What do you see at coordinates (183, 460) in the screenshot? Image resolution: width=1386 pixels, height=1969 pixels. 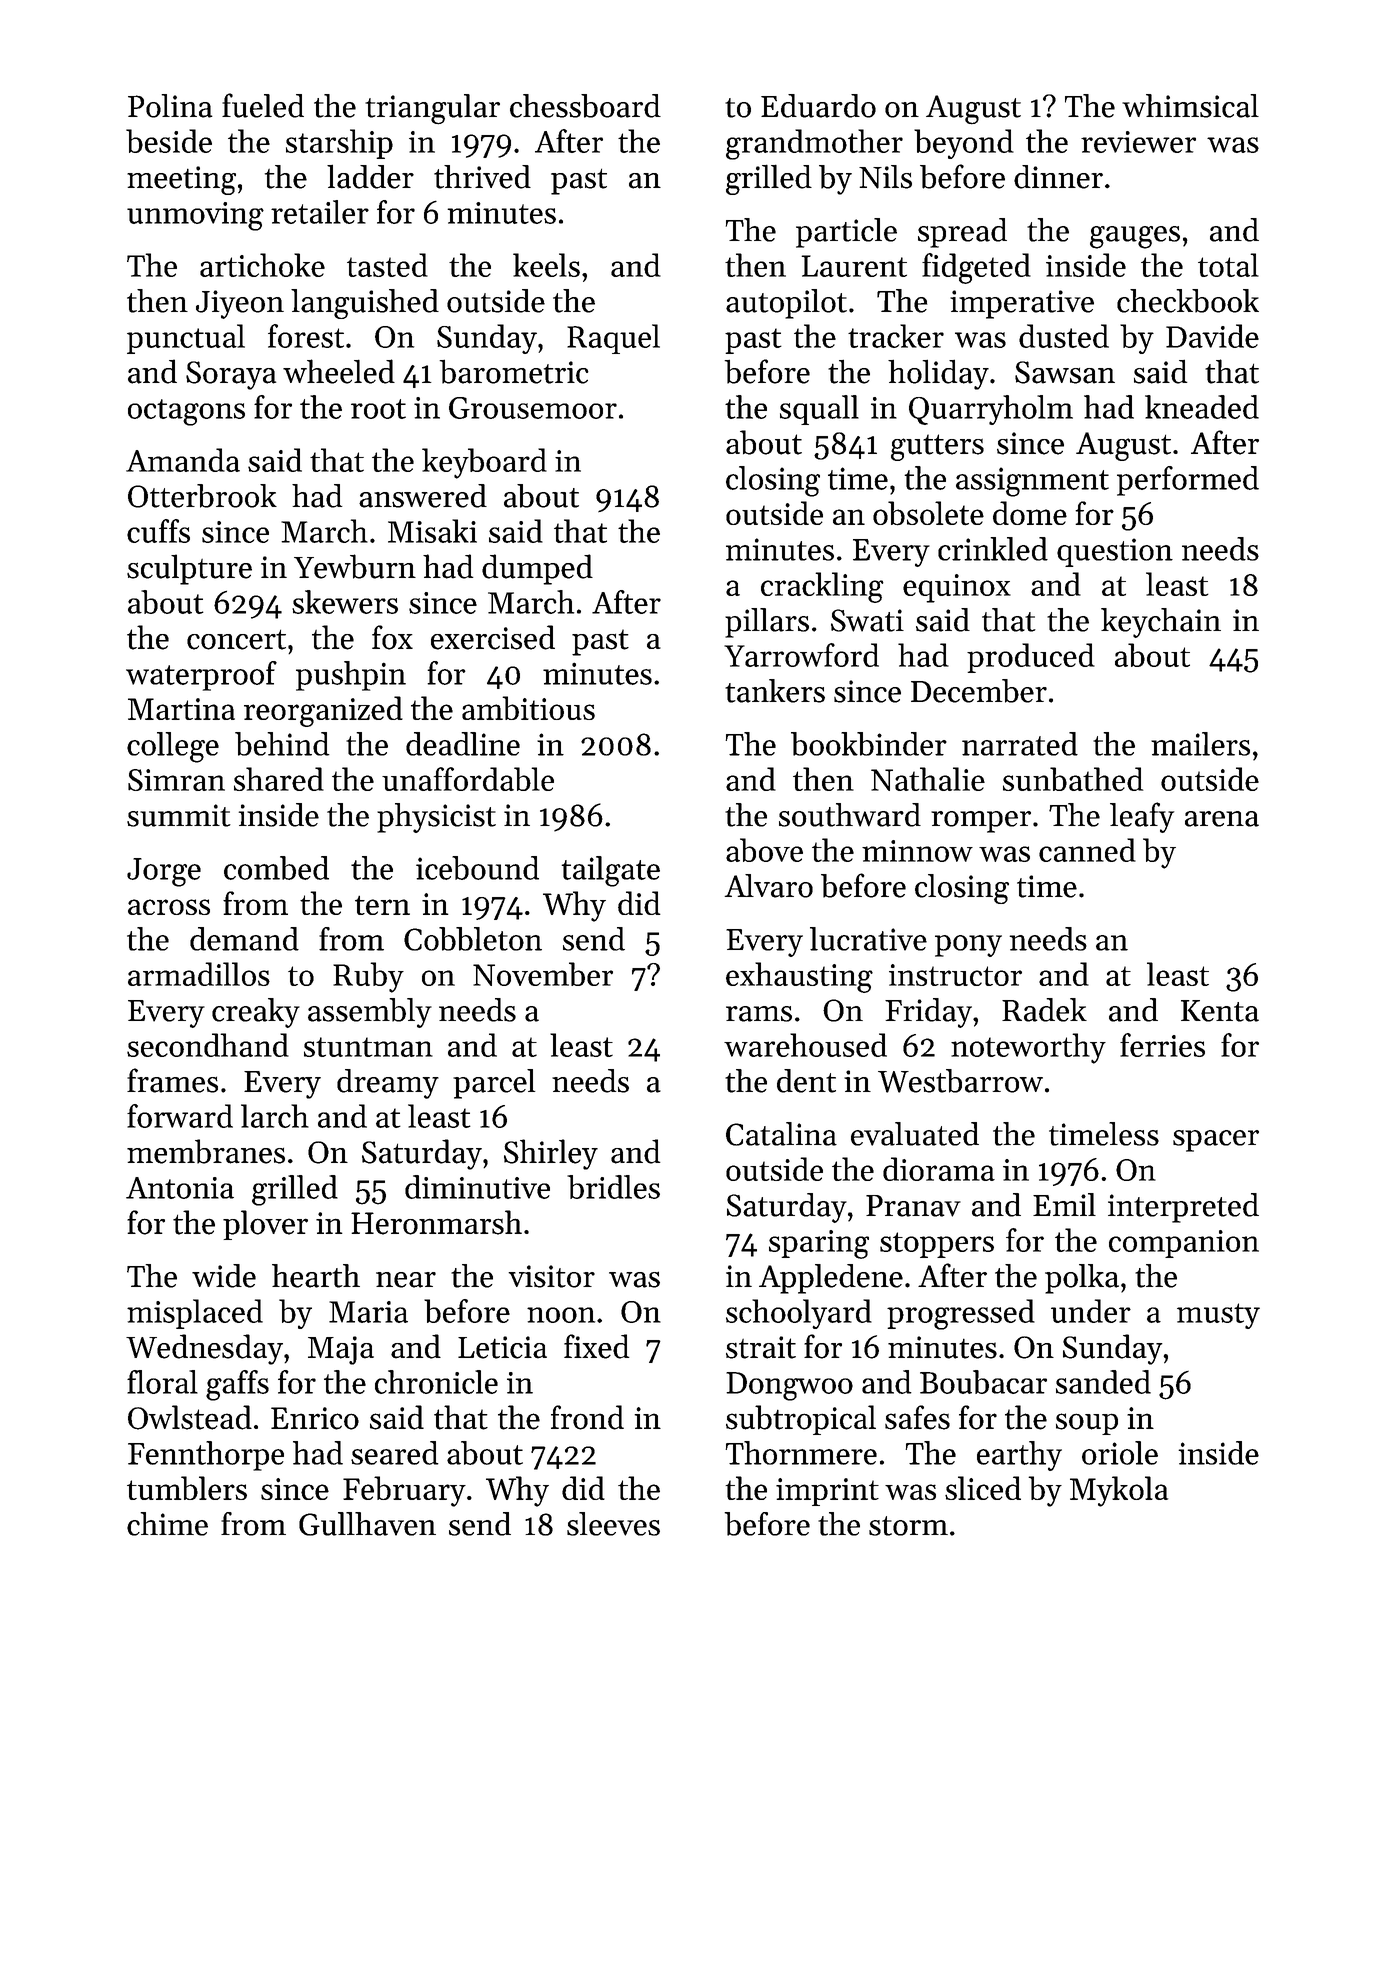 I see `Amanda` at bounding box center [183, 460].
